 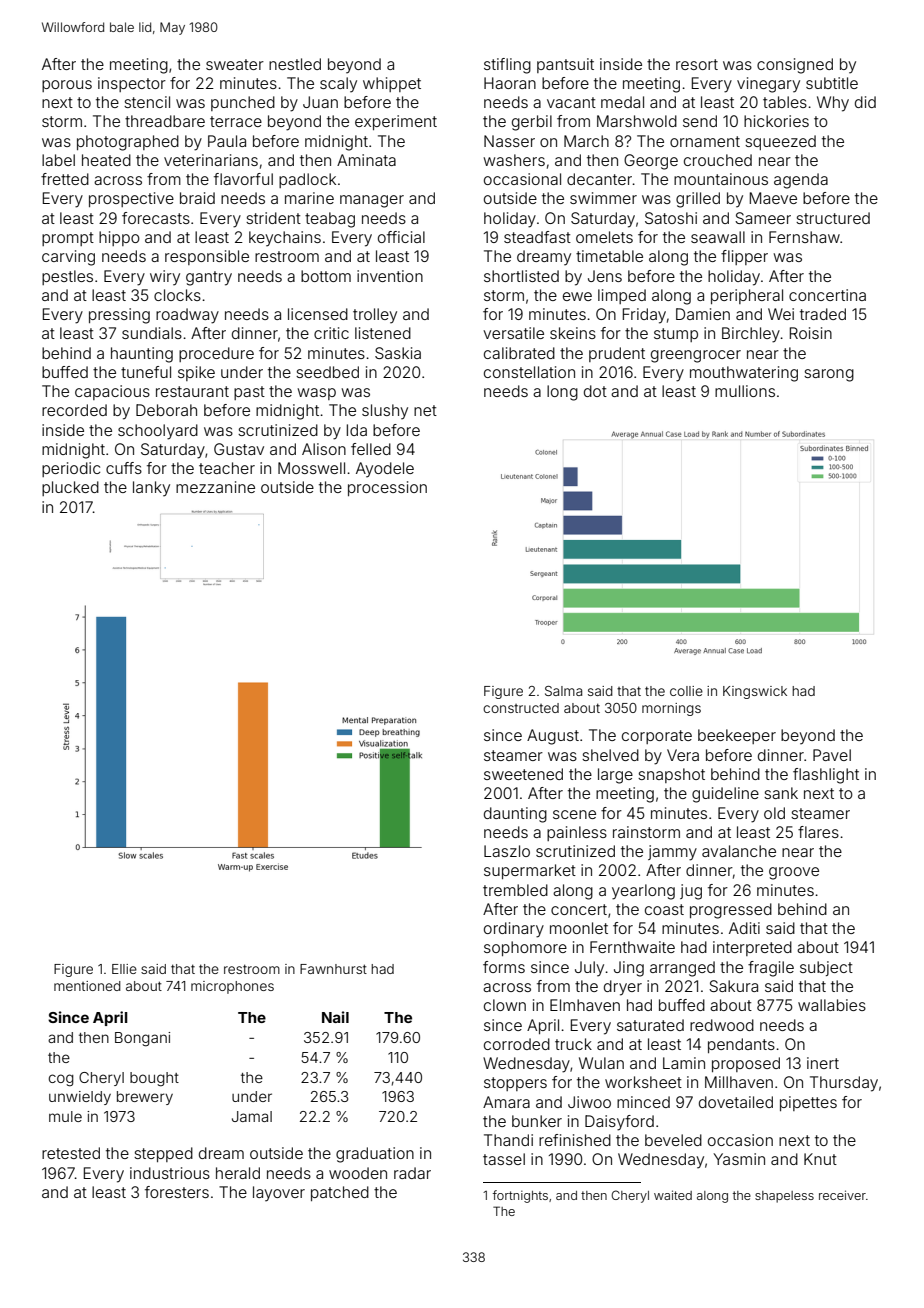 What do you see at coordinates (507, 66) in the screenshot?
I see `stifling` at bounding box center [507, 66].
